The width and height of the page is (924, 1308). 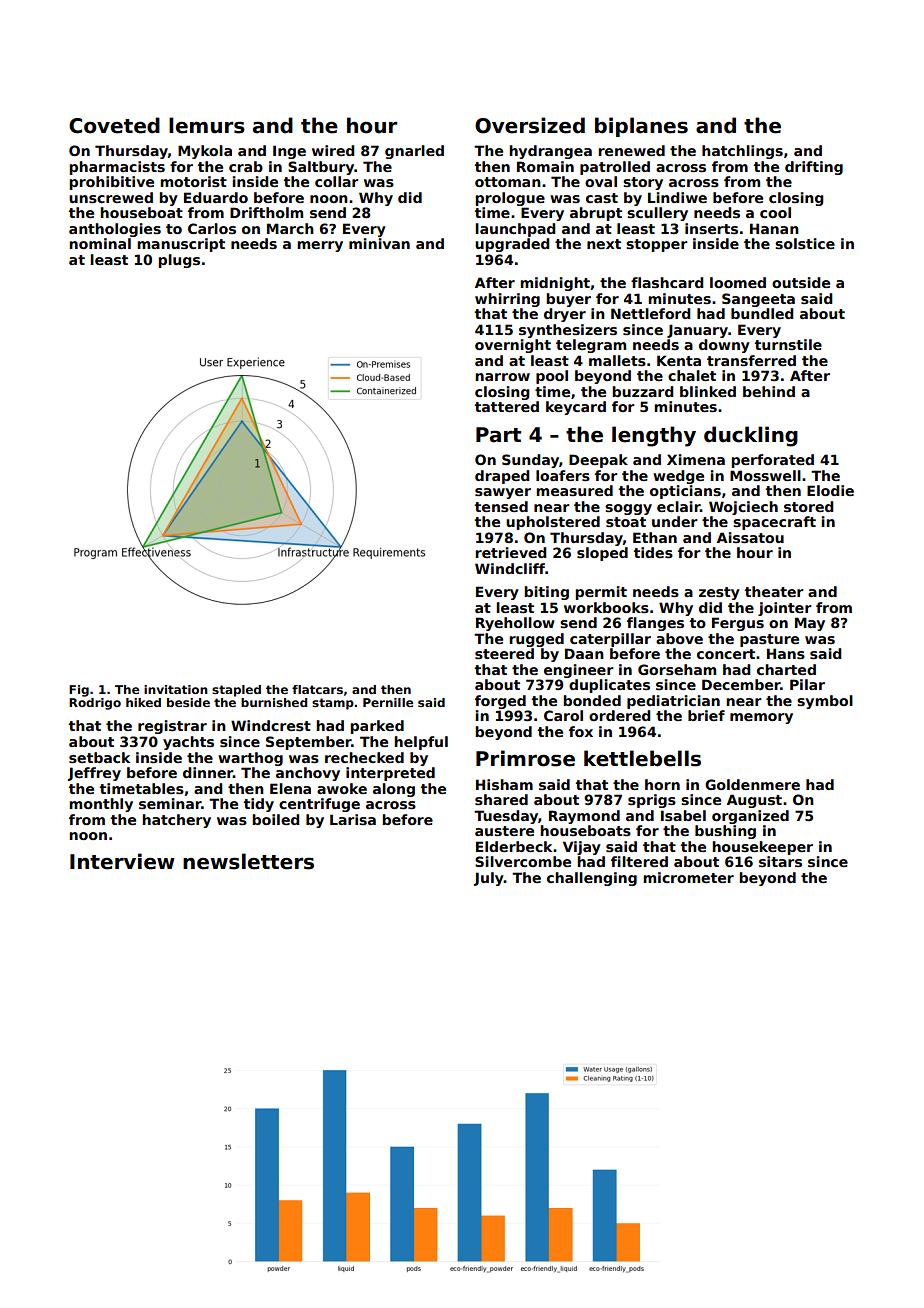 What do you see at coordinates (502, 477) in the page?
I see `draped` at bounding box center [502, 477].
